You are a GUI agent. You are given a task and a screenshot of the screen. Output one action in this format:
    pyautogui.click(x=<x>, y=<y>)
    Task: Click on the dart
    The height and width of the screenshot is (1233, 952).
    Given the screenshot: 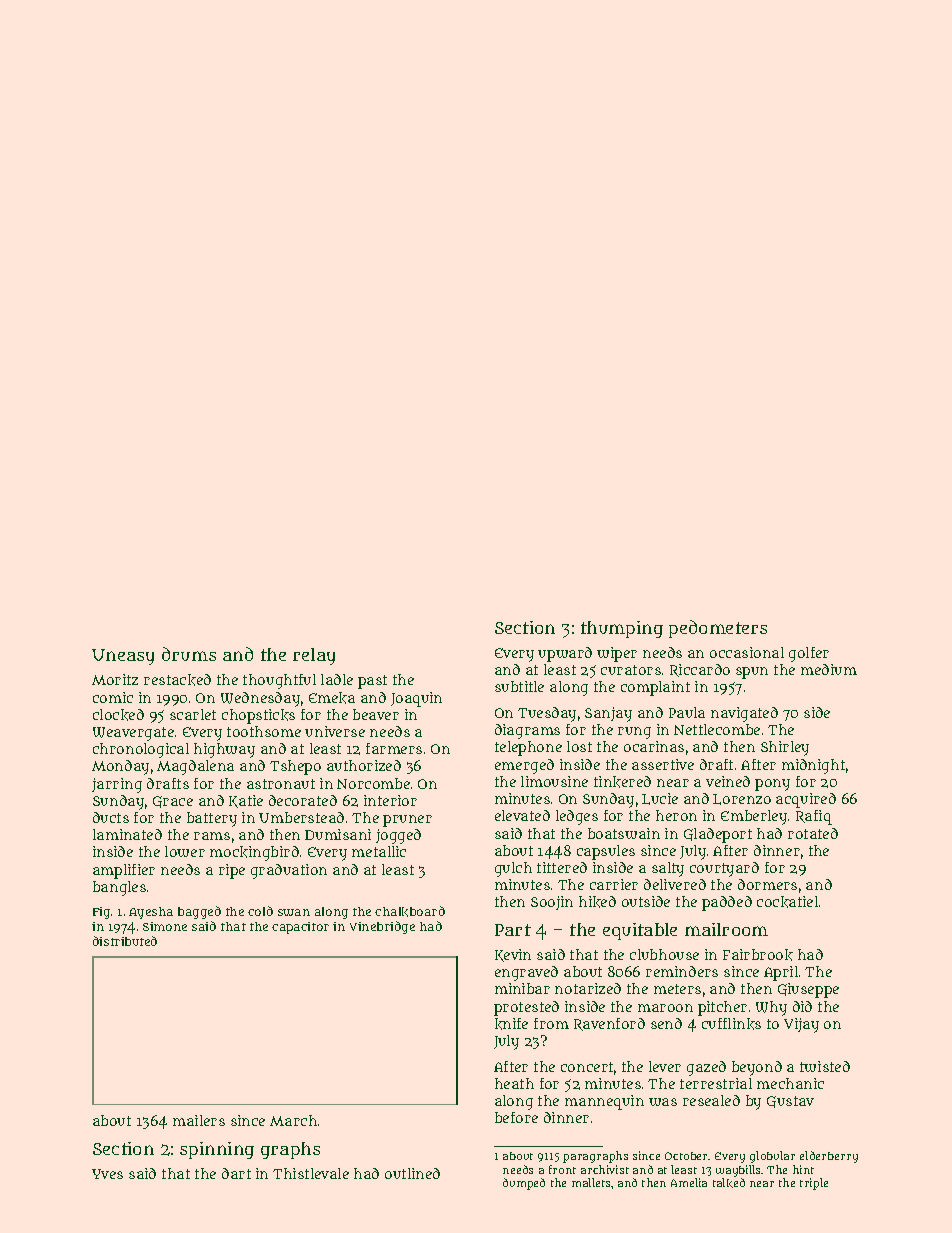 What is the action you would take?
    pyautogui.click(x=236, y=1173)
